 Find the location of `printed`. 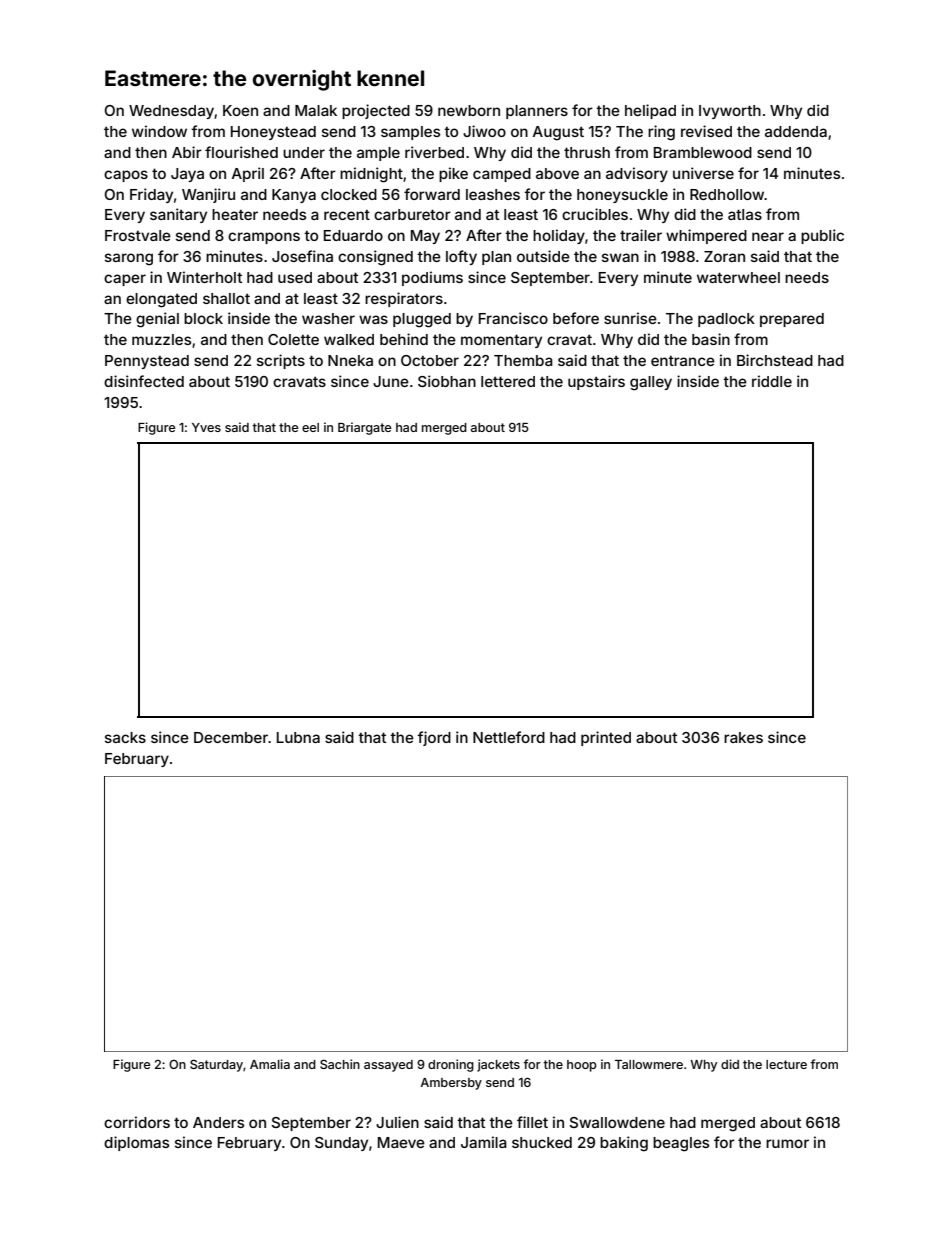

printed is located at coordinates (606, 738).
